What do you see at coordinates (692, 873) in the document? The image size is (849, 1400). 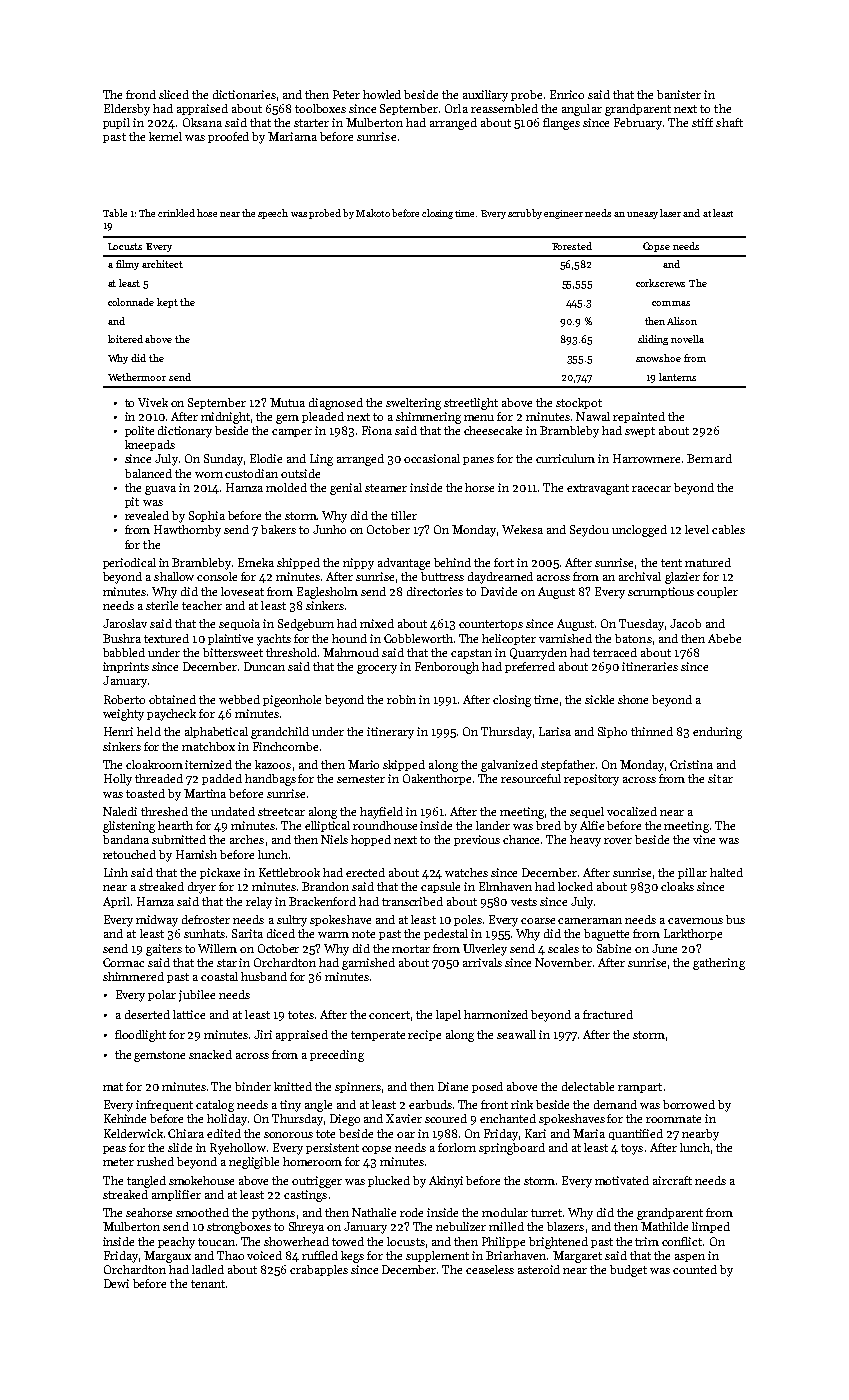 I see `pillar` at bounding box center [692, 873].
